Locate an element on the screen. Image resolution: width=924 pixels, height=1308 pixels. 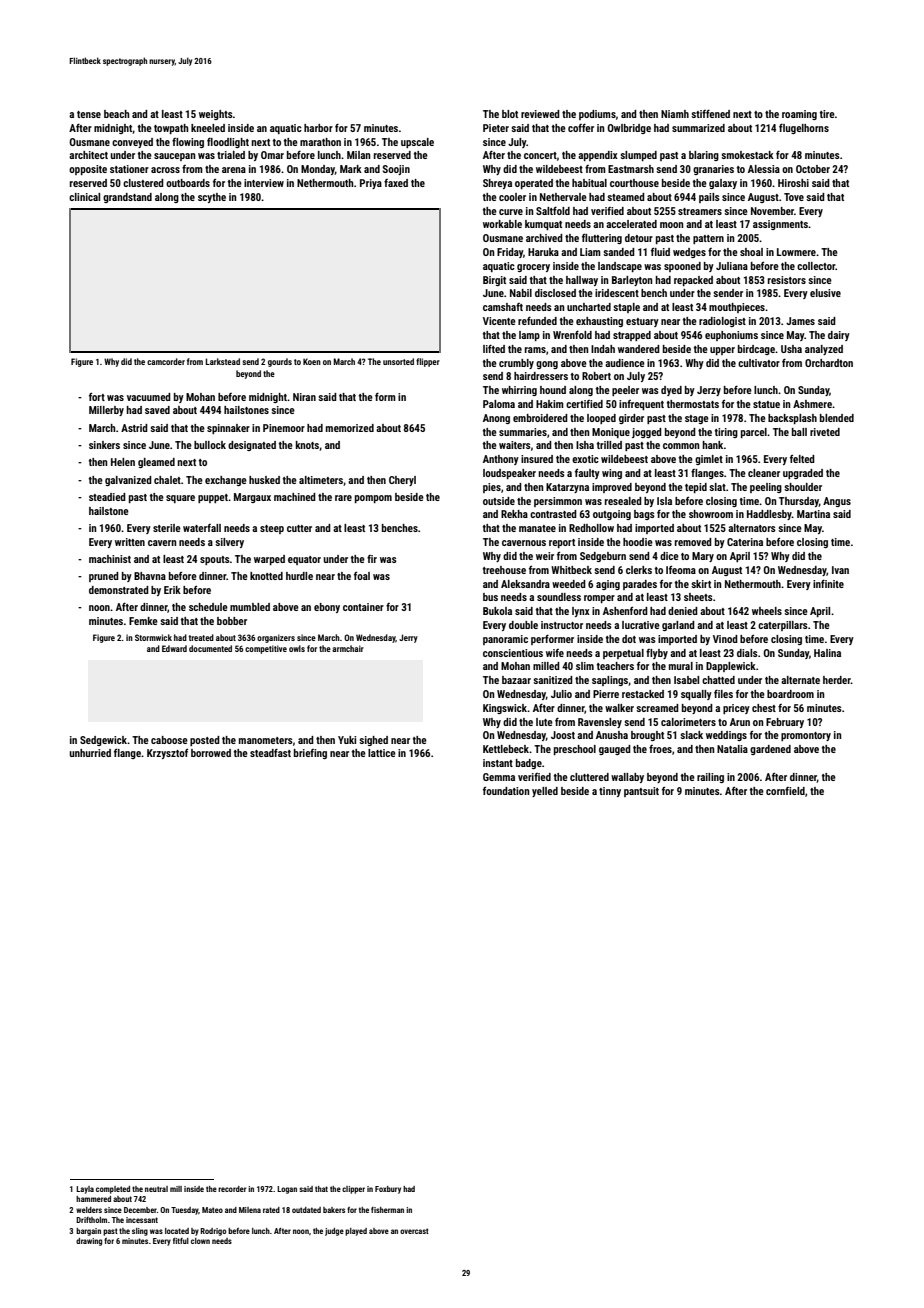
pruned is located at coordinates (104, 577).
